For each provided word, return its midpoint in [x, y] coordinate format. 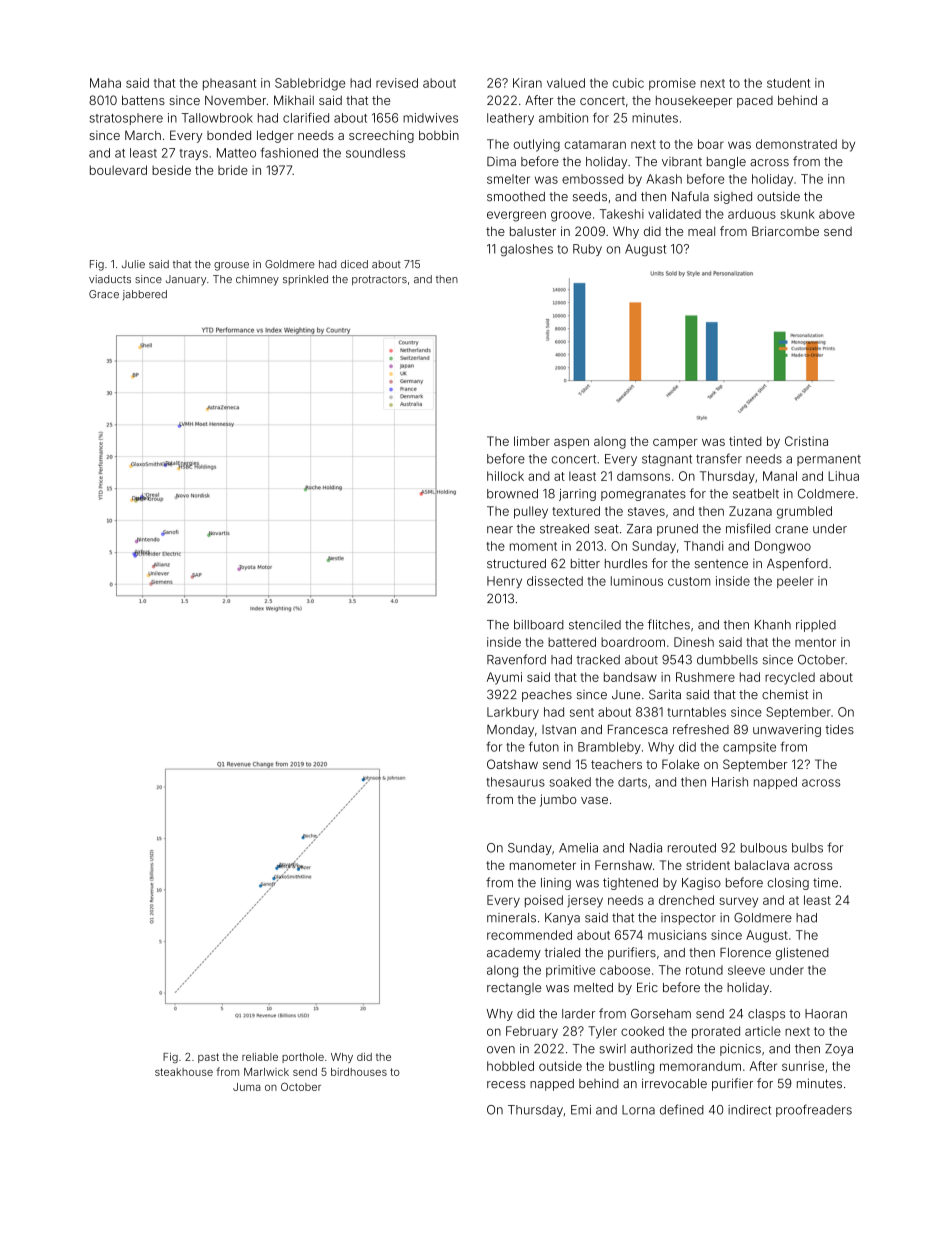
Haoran [826, 1014]
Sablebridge [310, 84]
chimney [257, 280]
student [788, 83]
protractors [379, 281]
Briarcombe [785, 231]
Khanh [773, 625]
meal [701, 231]
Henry [504, 582]
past [208, 1058]
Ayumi [504, 678]
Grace [104, 294]
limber [532, 441]
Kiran [527, 83]
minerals [511, 918]
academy [514, 954]
